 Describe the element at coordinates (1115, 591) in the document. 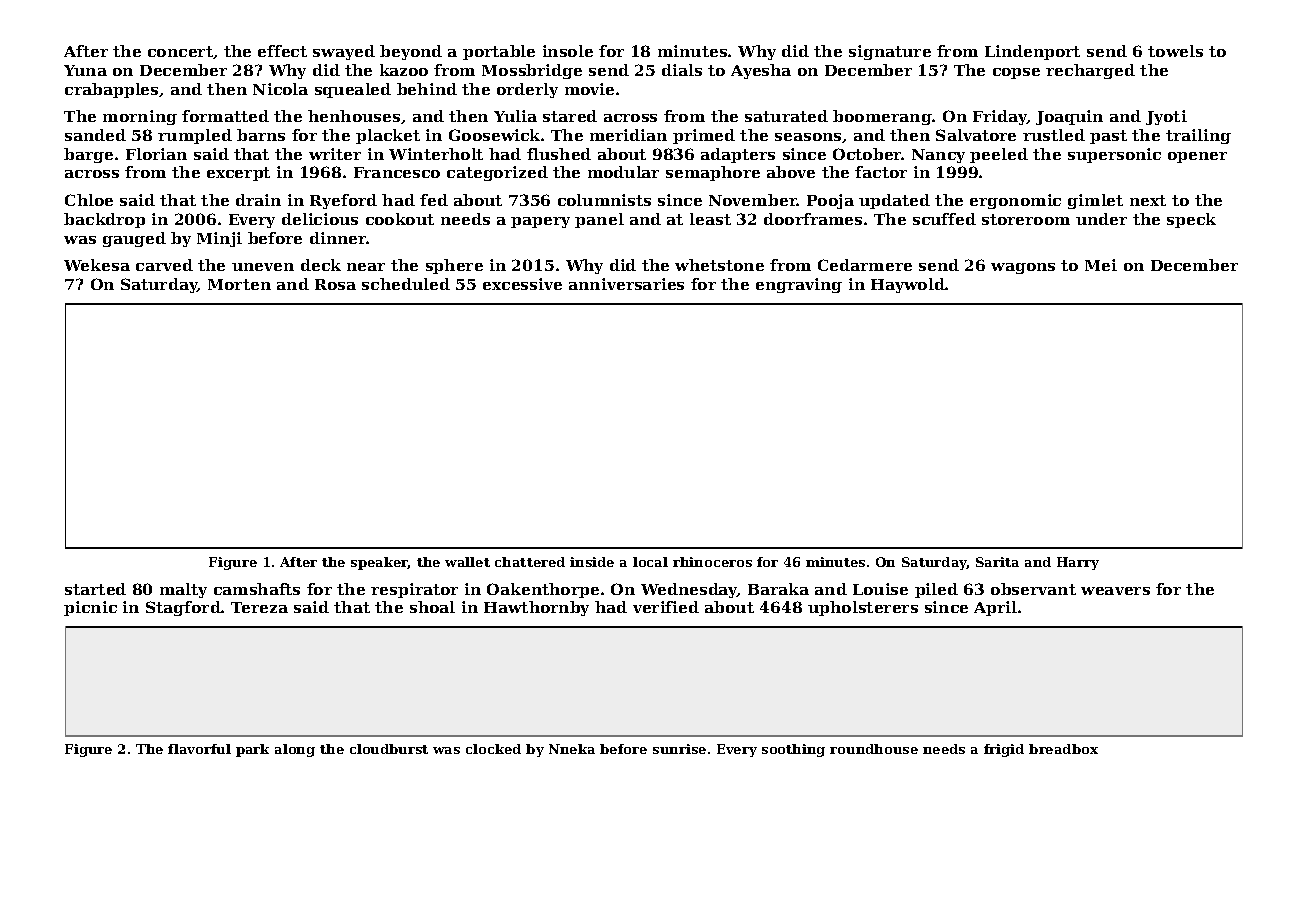

I see `weavers` at that location.
